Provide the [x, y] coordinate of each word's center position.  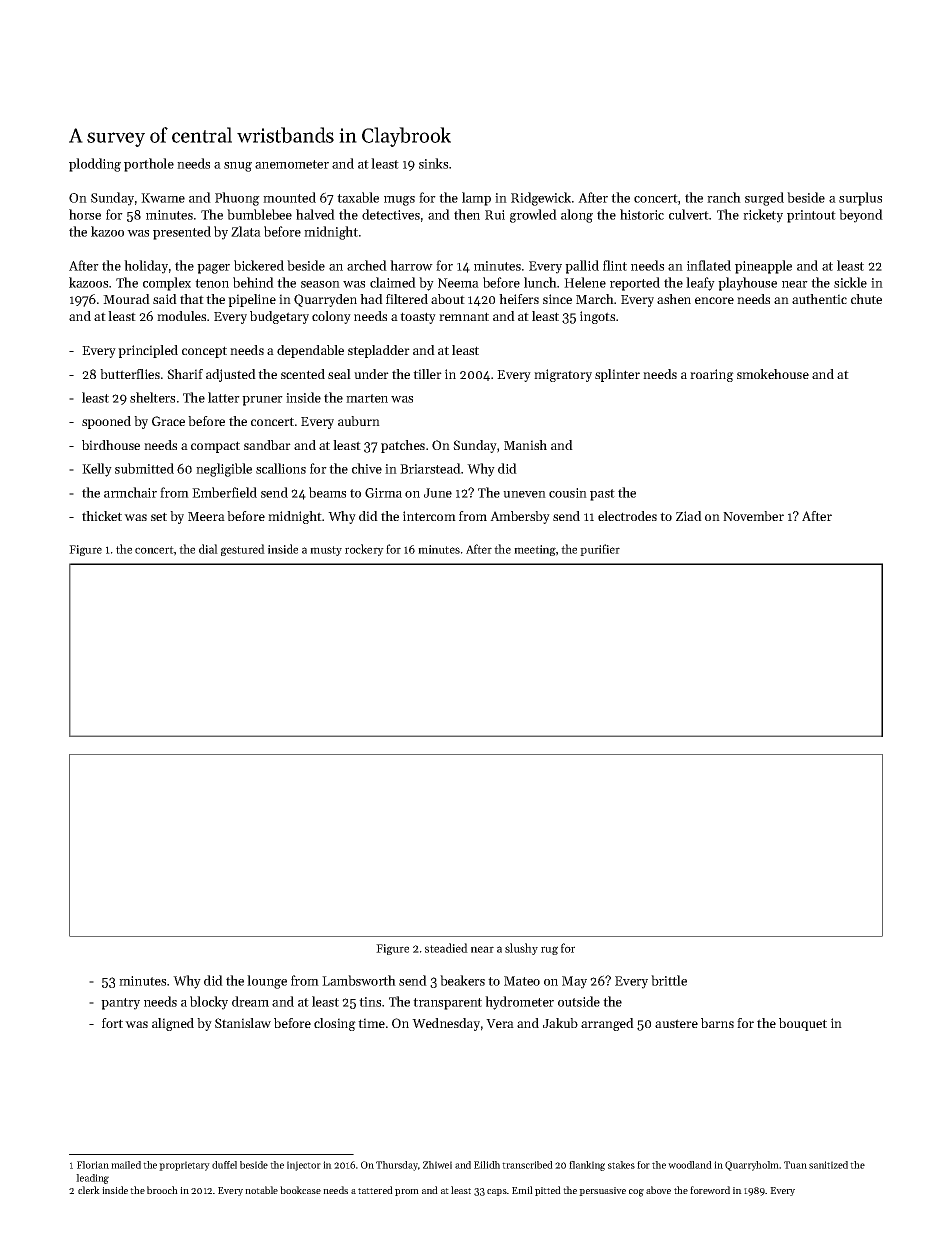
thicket [102, 516]
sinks [433, 163]
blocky [209, 1003]
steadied [446, 948]
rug [549, 950]
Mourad [126, 299]
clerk [89, 1190]
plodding [95, 165]
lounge [267, 982]
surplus [860, 199]
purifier [600, 550]
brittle [669, 980]
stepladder [379, 351]
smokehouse [773, 374]
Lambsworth [359, 980]
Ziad [689, 516]
